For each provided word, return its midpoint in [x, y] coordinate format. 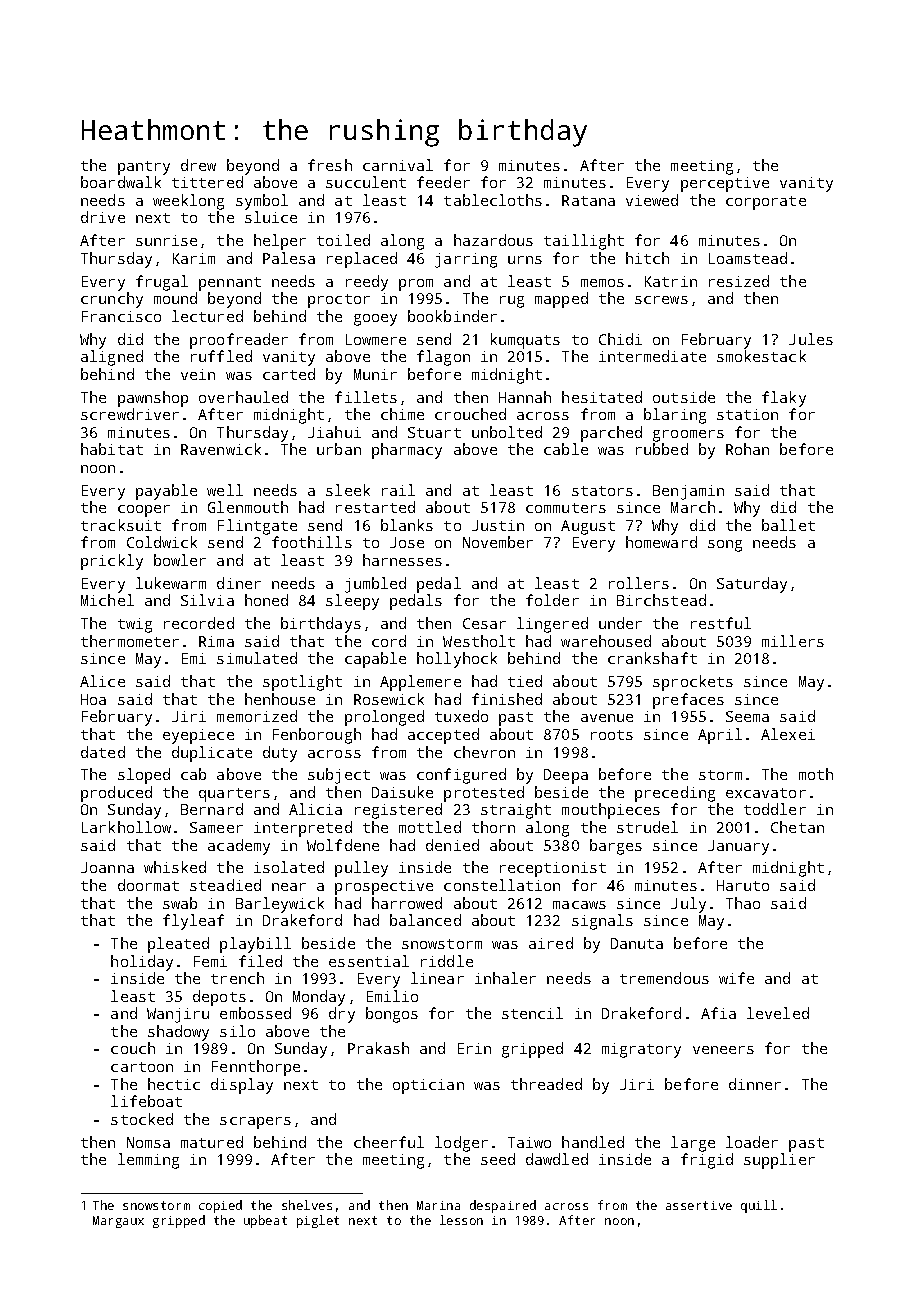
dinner [755, 1084]
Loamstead [748, 258]
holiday [142, 963]
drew [198, 165]
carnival [398, 165]
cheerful [389, 1142]
